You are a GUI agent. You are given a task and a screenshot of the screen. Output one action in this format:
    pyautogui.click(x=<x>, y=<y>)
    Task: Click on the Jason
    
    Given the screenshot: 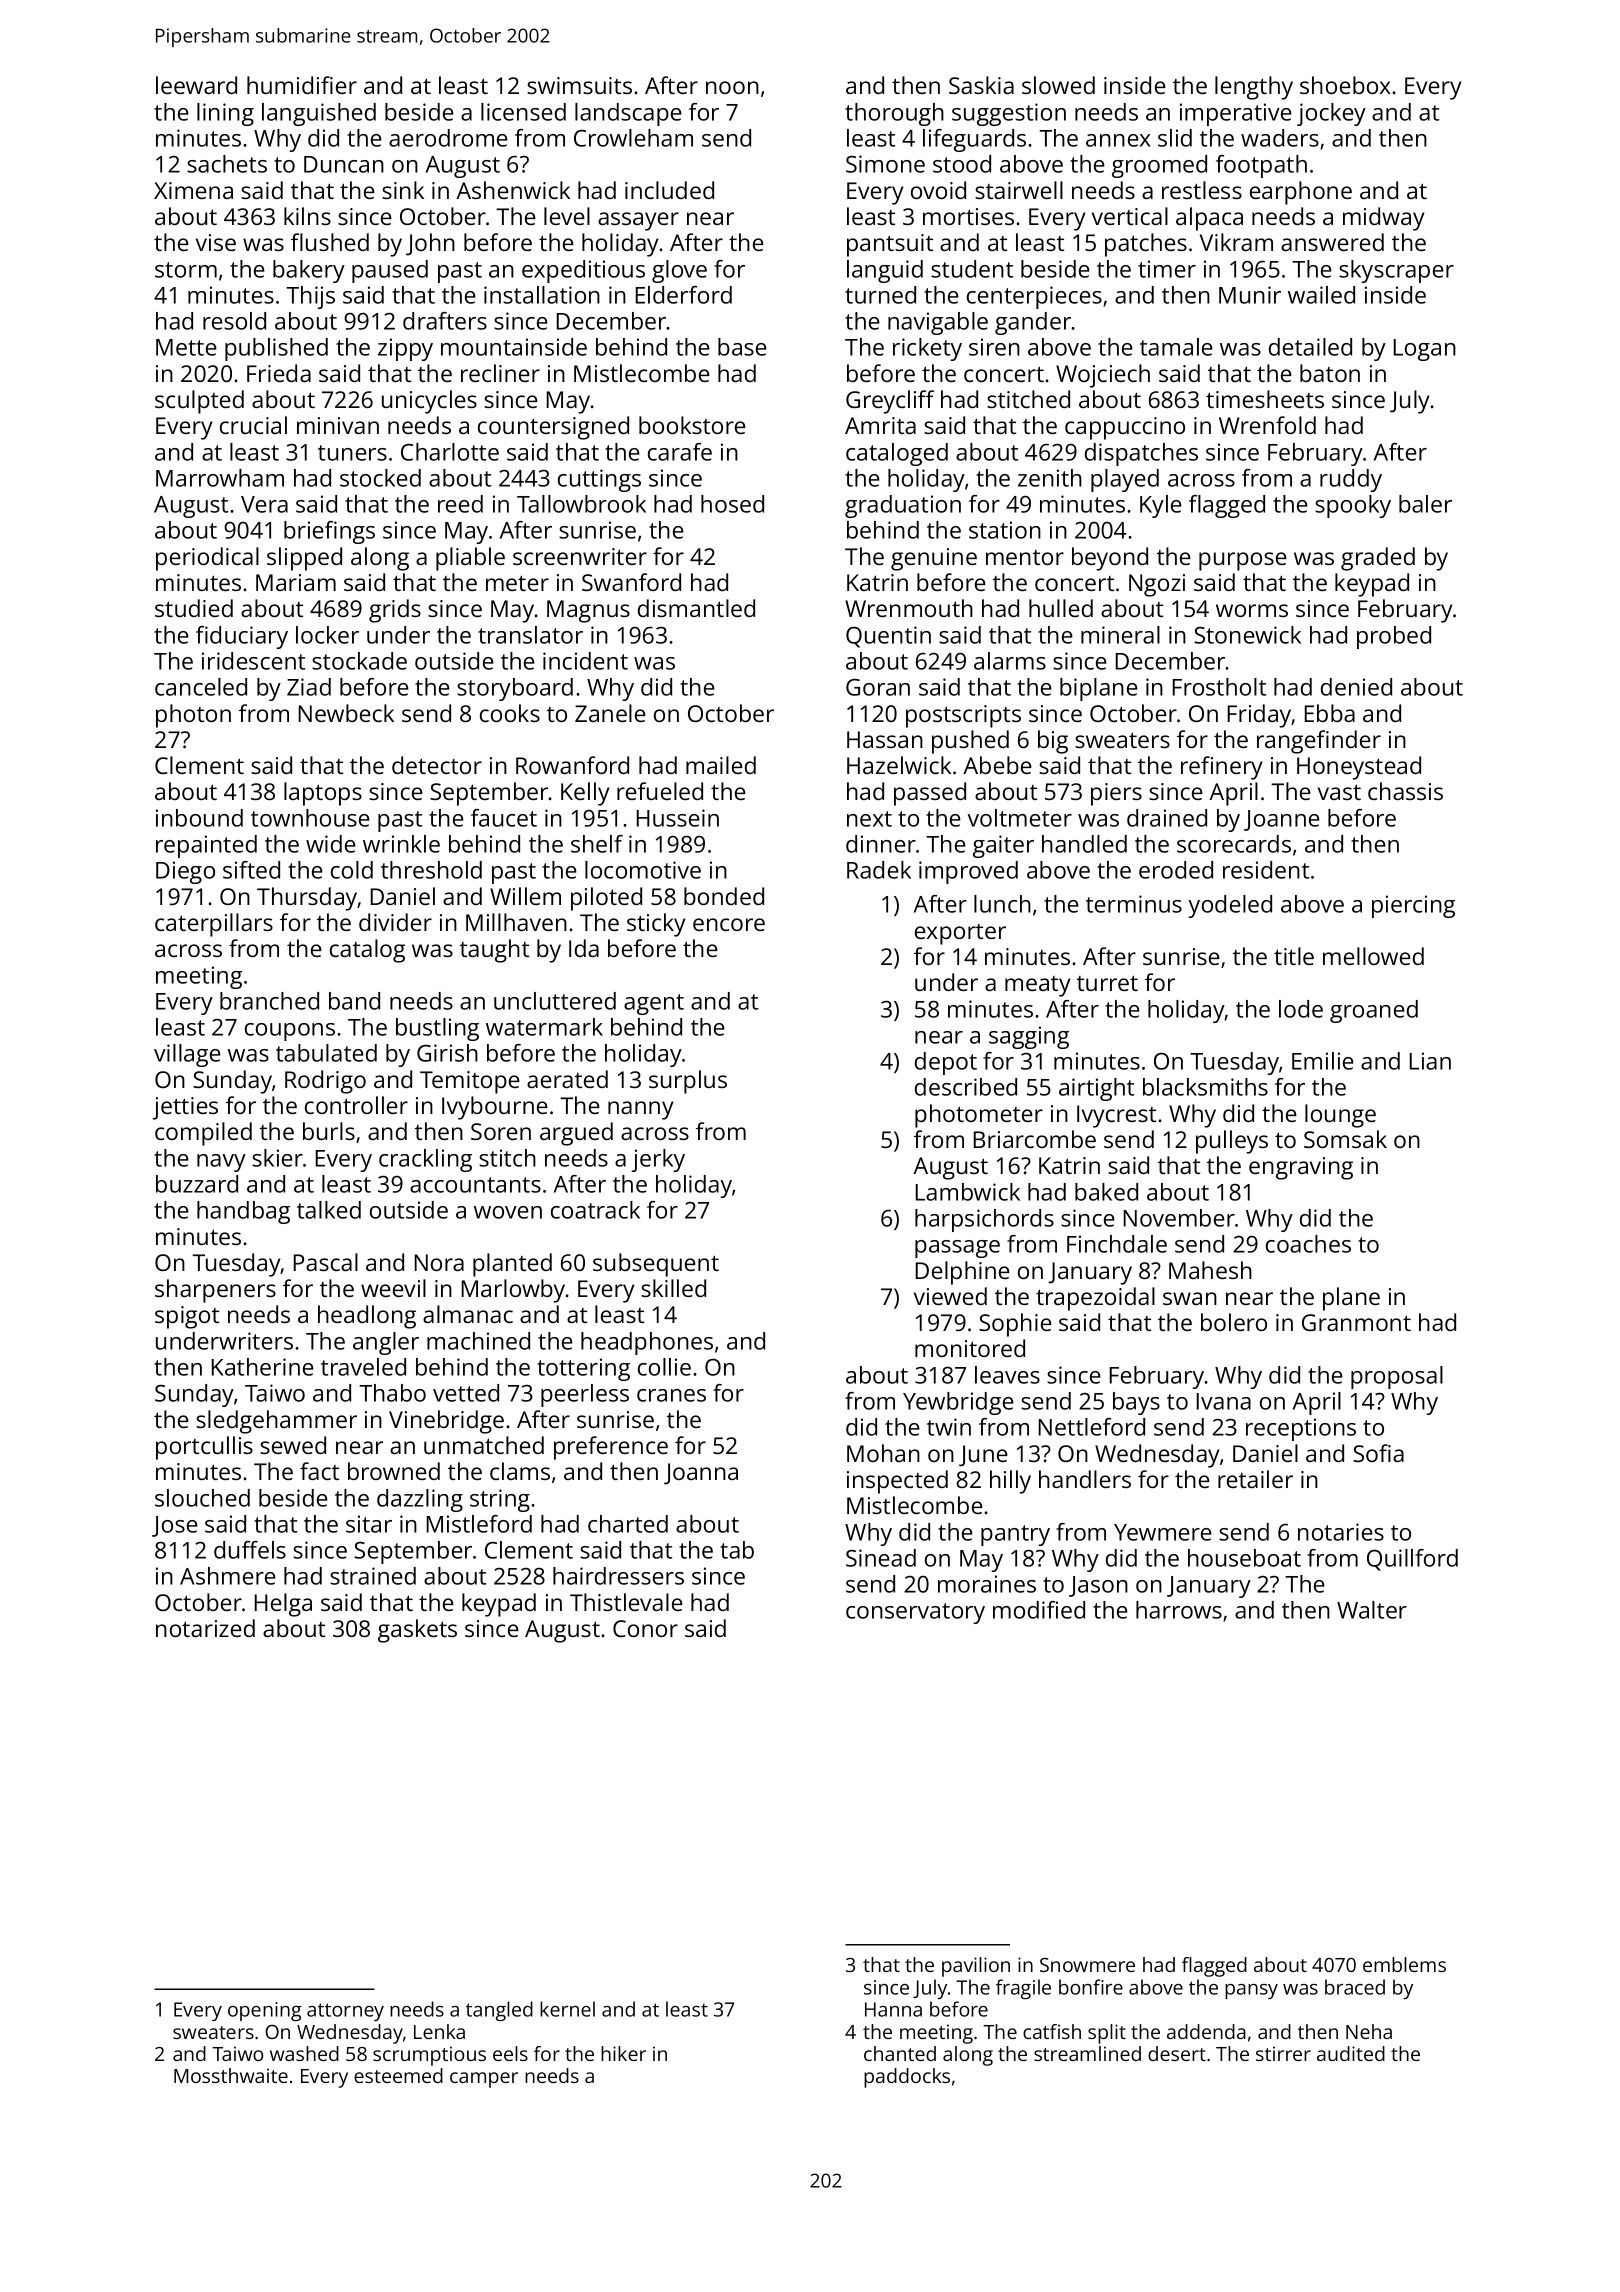 What is the action you would take?
    pyautogui.click(x=1098, y=1586)
